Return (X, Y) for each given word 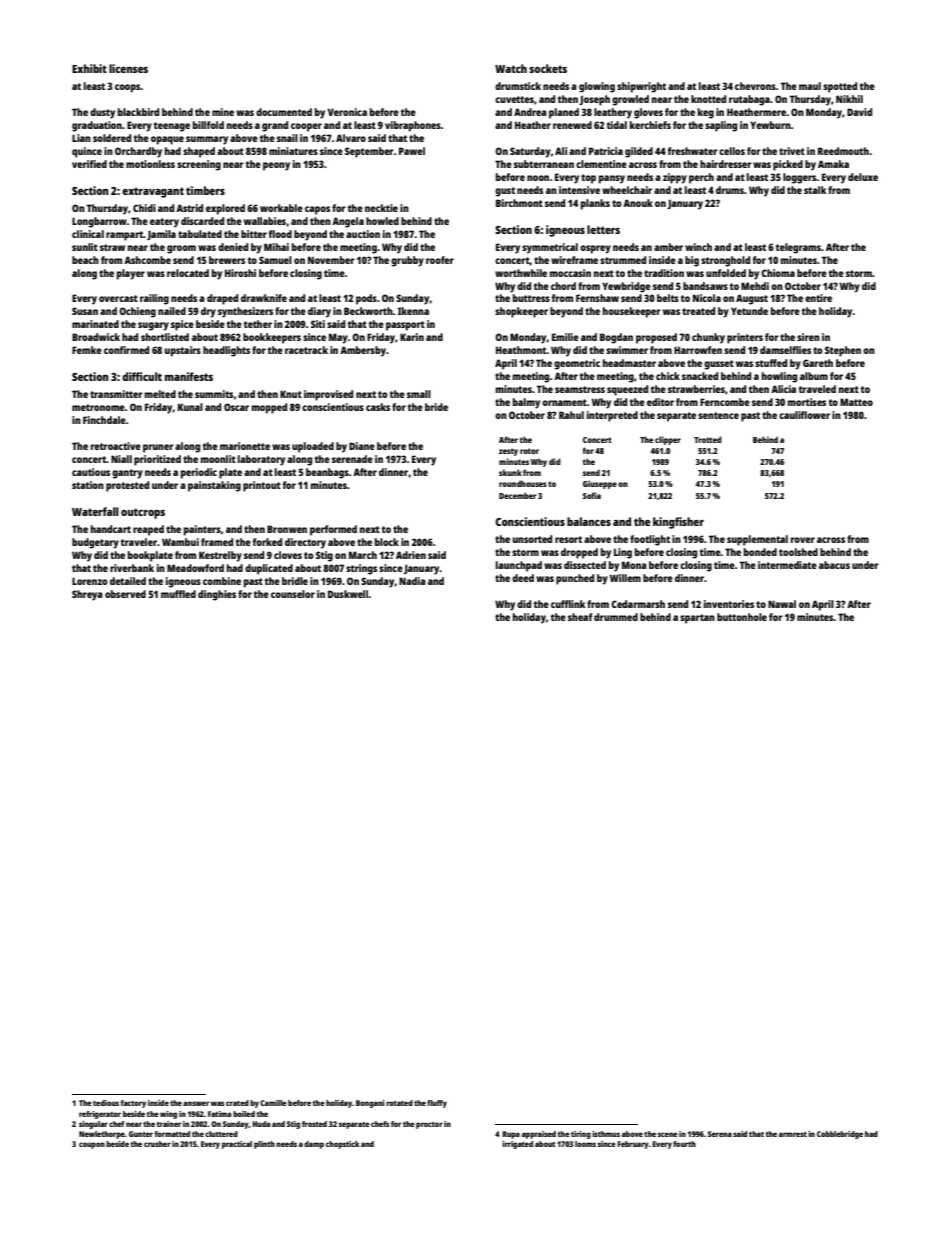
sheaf (580, 617)
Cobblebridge (840, 1135)
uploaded (313, 447)
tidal (616, 125)
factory (133, 1104)
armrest (793, 1134)
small (419, 394)
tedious (106, 1103)
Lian (81, 138)
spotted (840, 87)
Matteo (856, 402)
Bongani (370, 1104)
